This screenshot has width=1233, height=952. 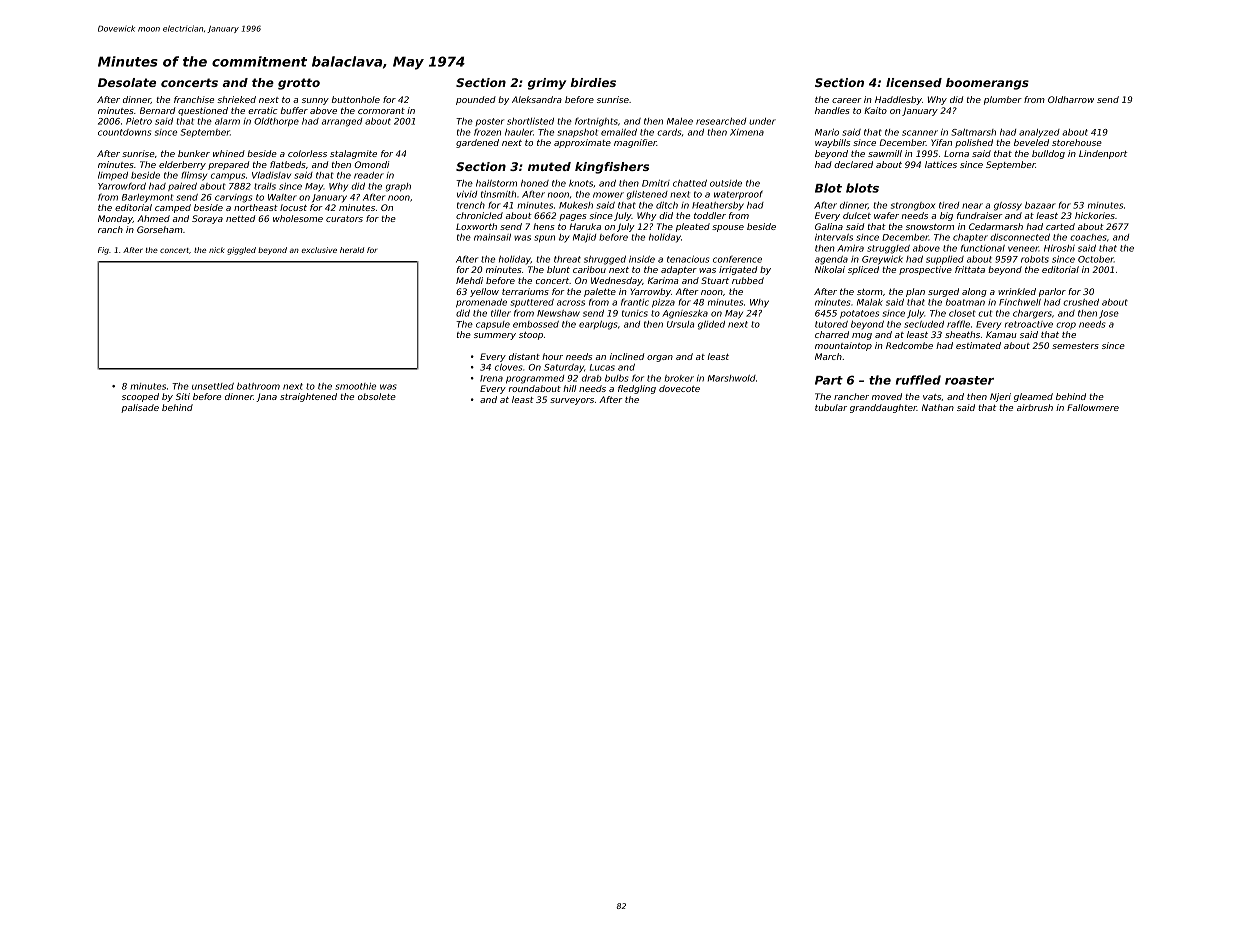 I want to click on struggled, so click(x=888, y=249).
